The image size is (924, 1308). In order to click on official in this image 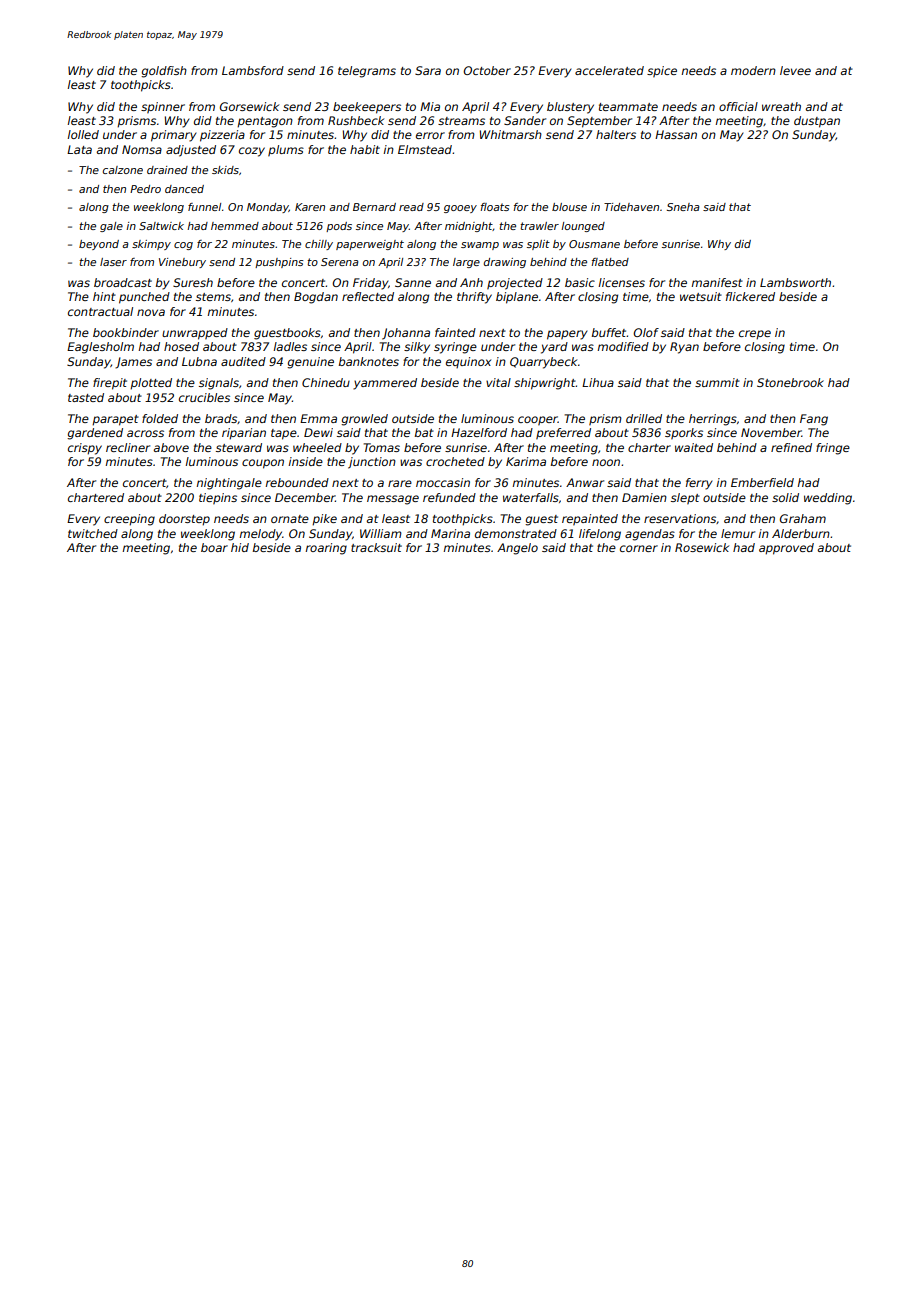, I will do `click(738, 106)`.
